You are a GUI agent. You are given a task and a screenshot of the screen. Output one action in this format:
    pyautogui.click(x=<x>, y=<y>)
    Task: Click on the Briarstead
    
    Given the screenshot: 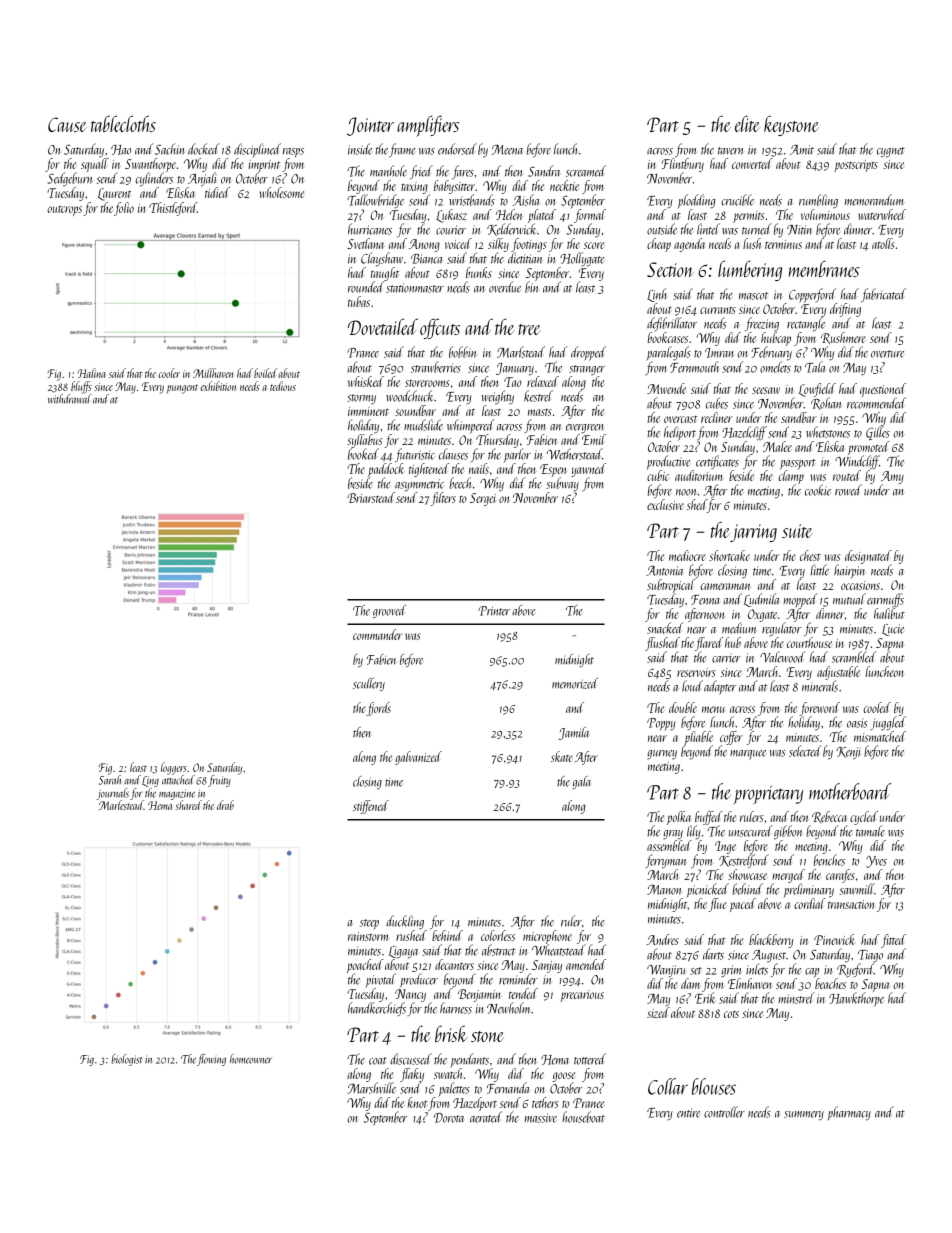 What is the action you would take?
    pyautogui.click(x=371, y=497)
